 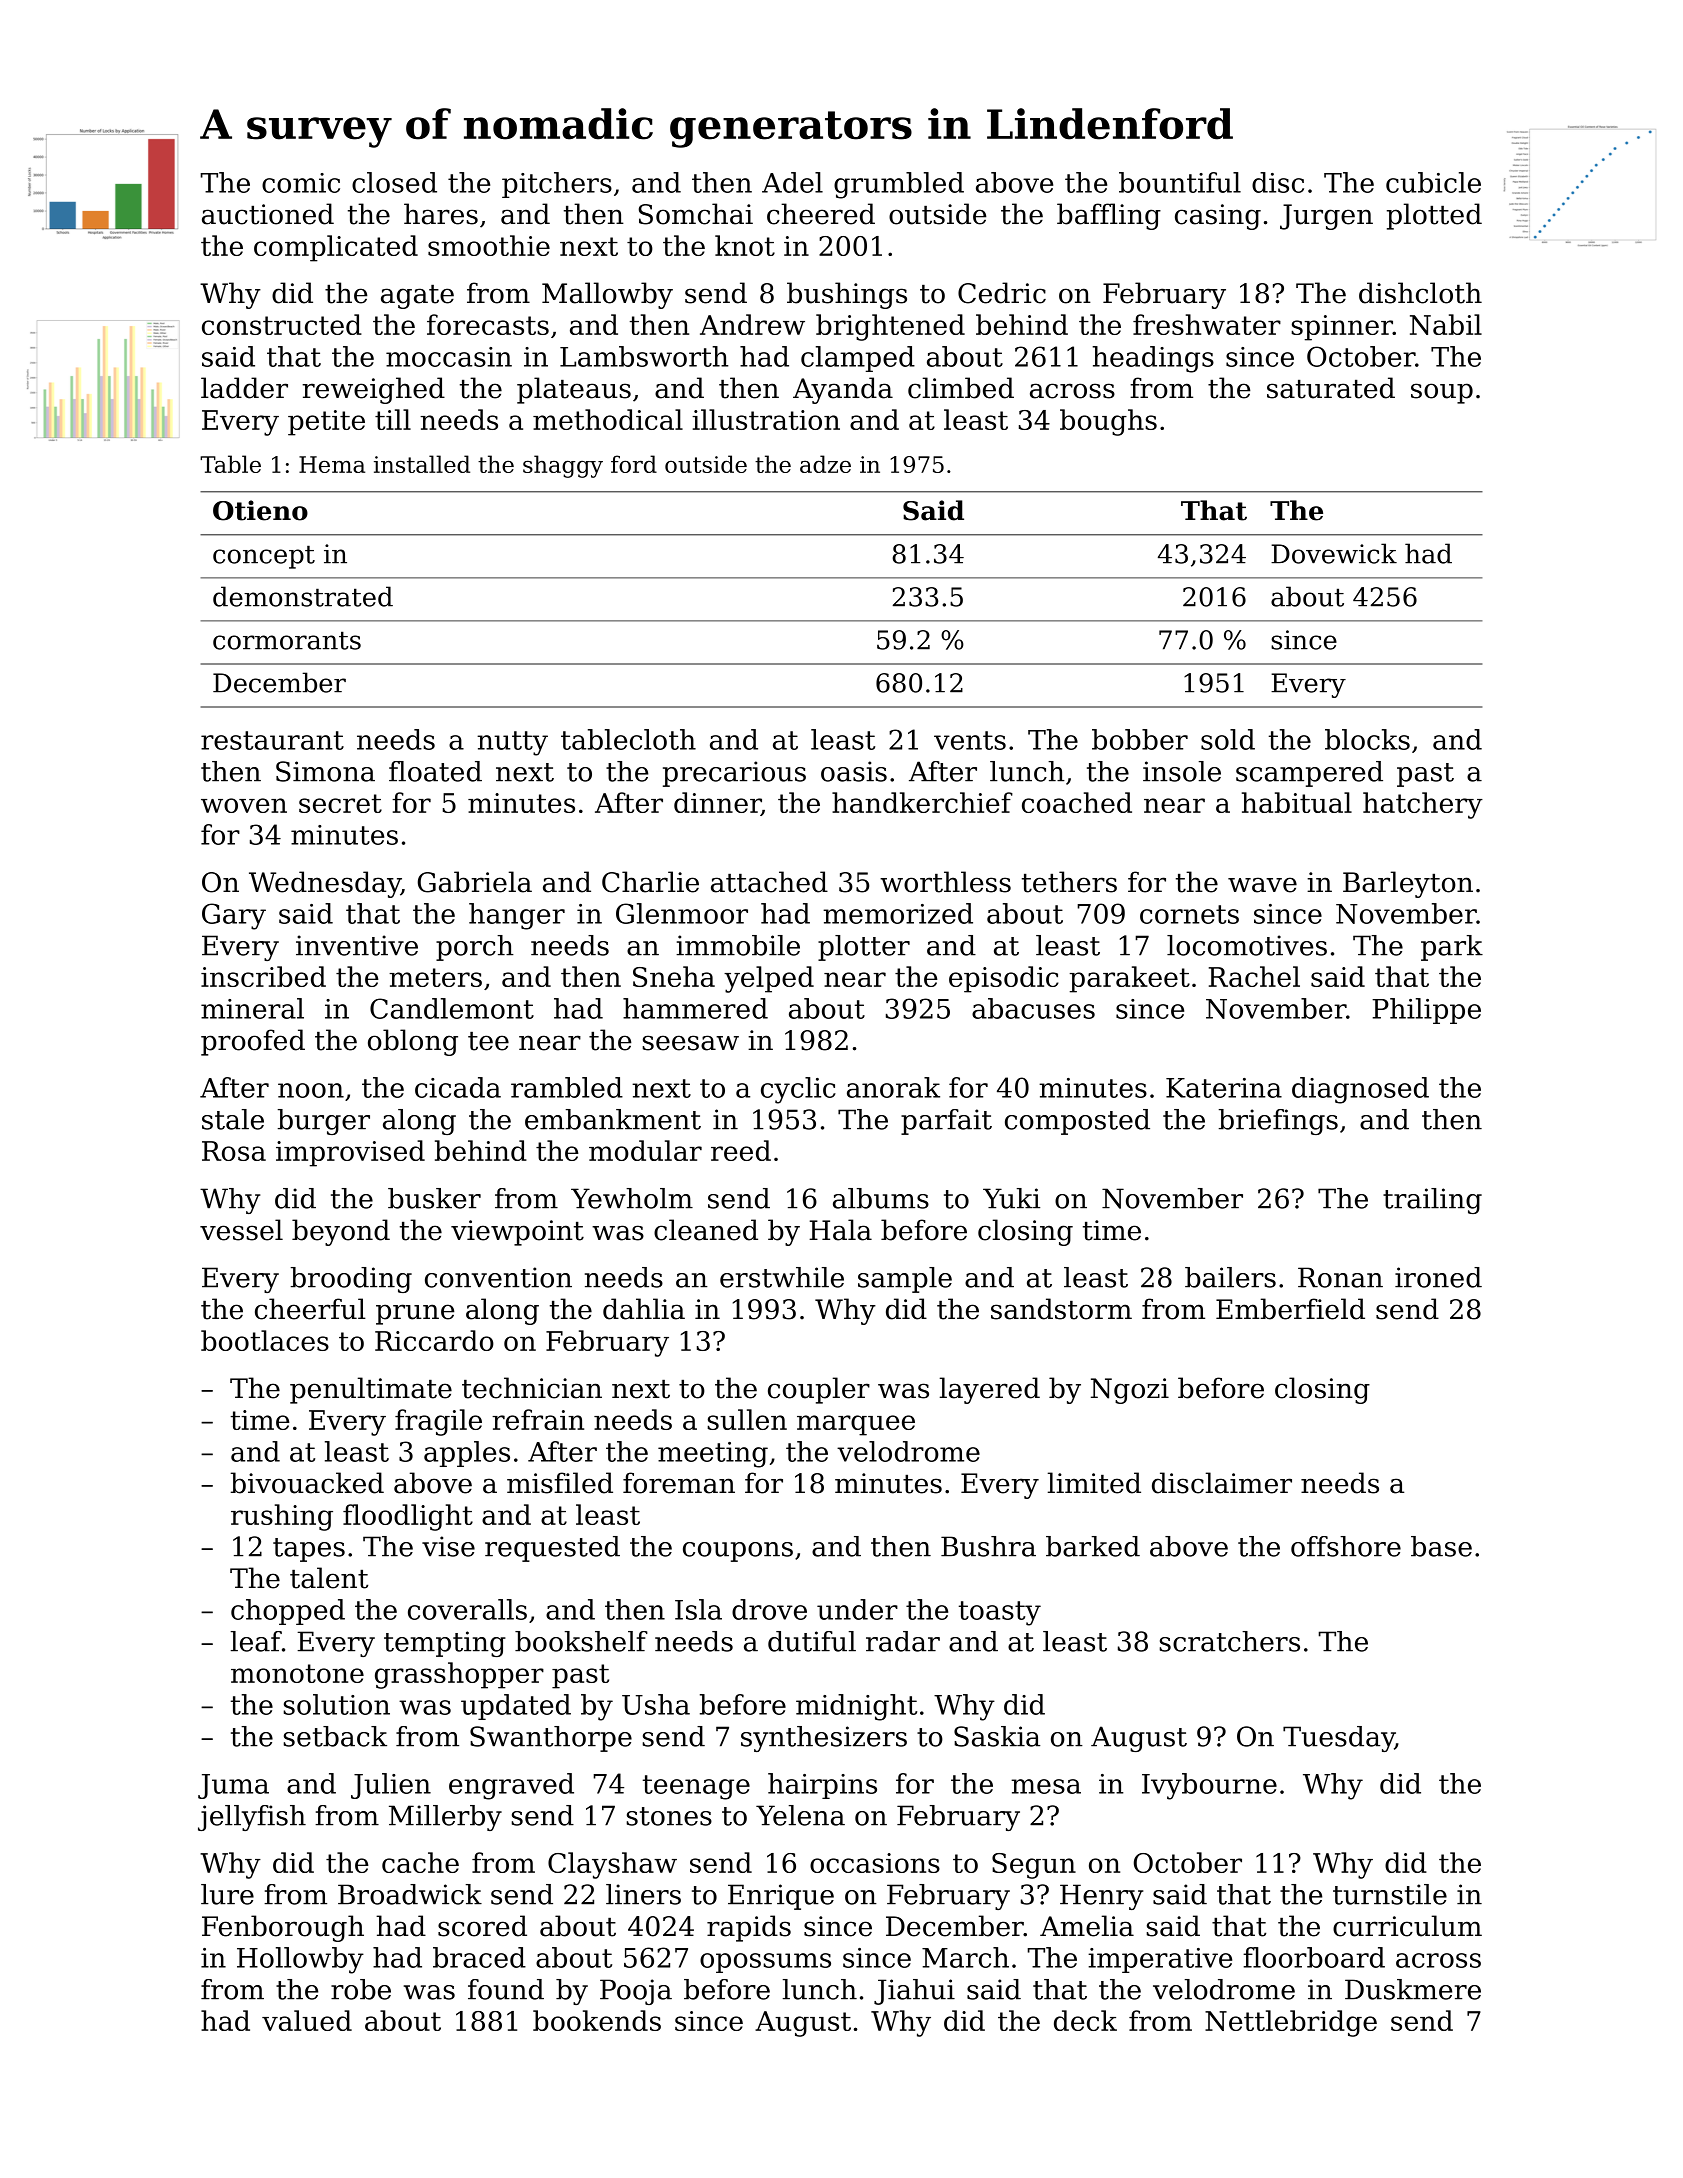 What do you see at coordinates (1441, 1546) in the screenshot?
I see `base` at bounding box center [1441, 1546].
